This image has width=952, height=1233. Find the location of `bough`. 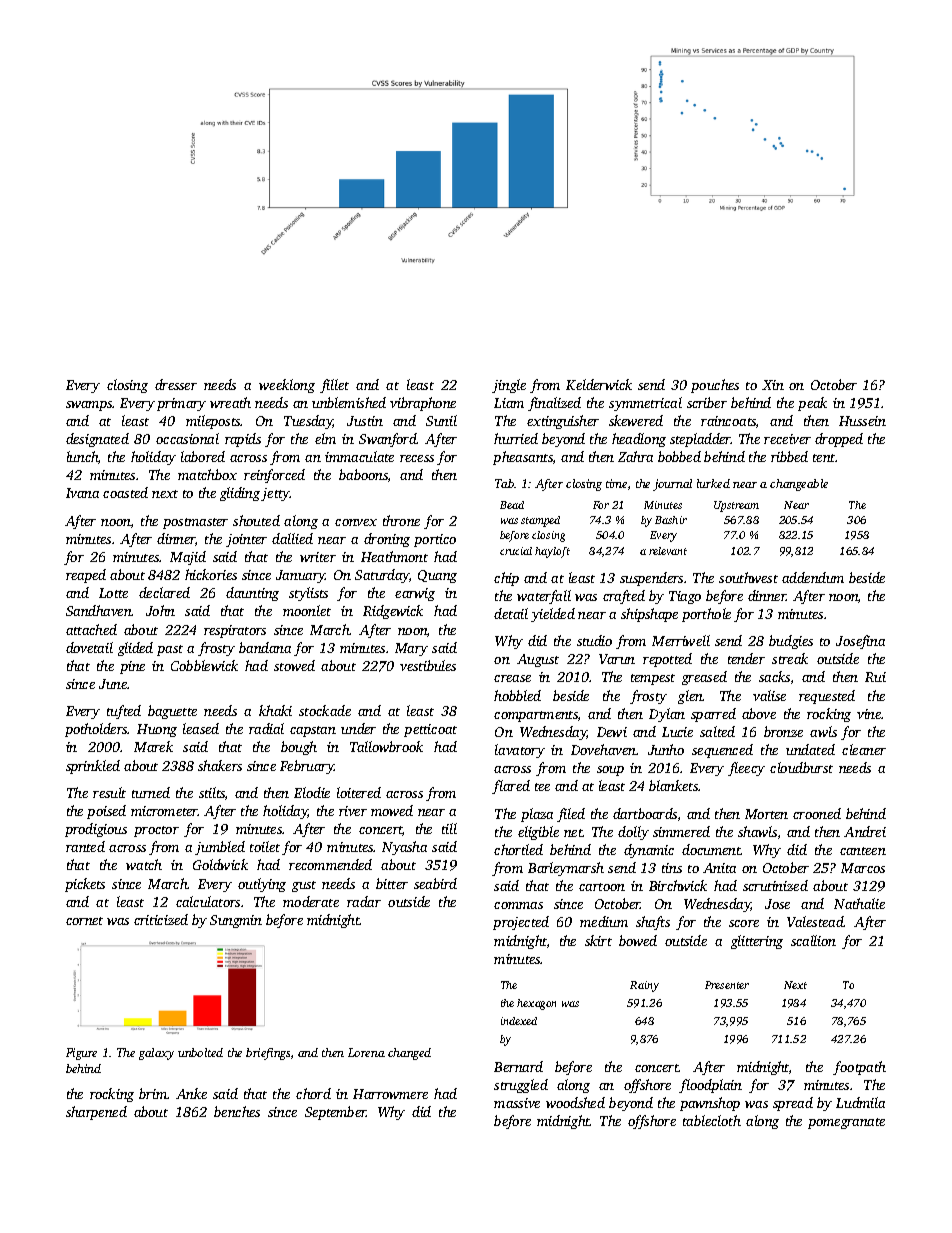

bough is located at coordinates (299, 748).
